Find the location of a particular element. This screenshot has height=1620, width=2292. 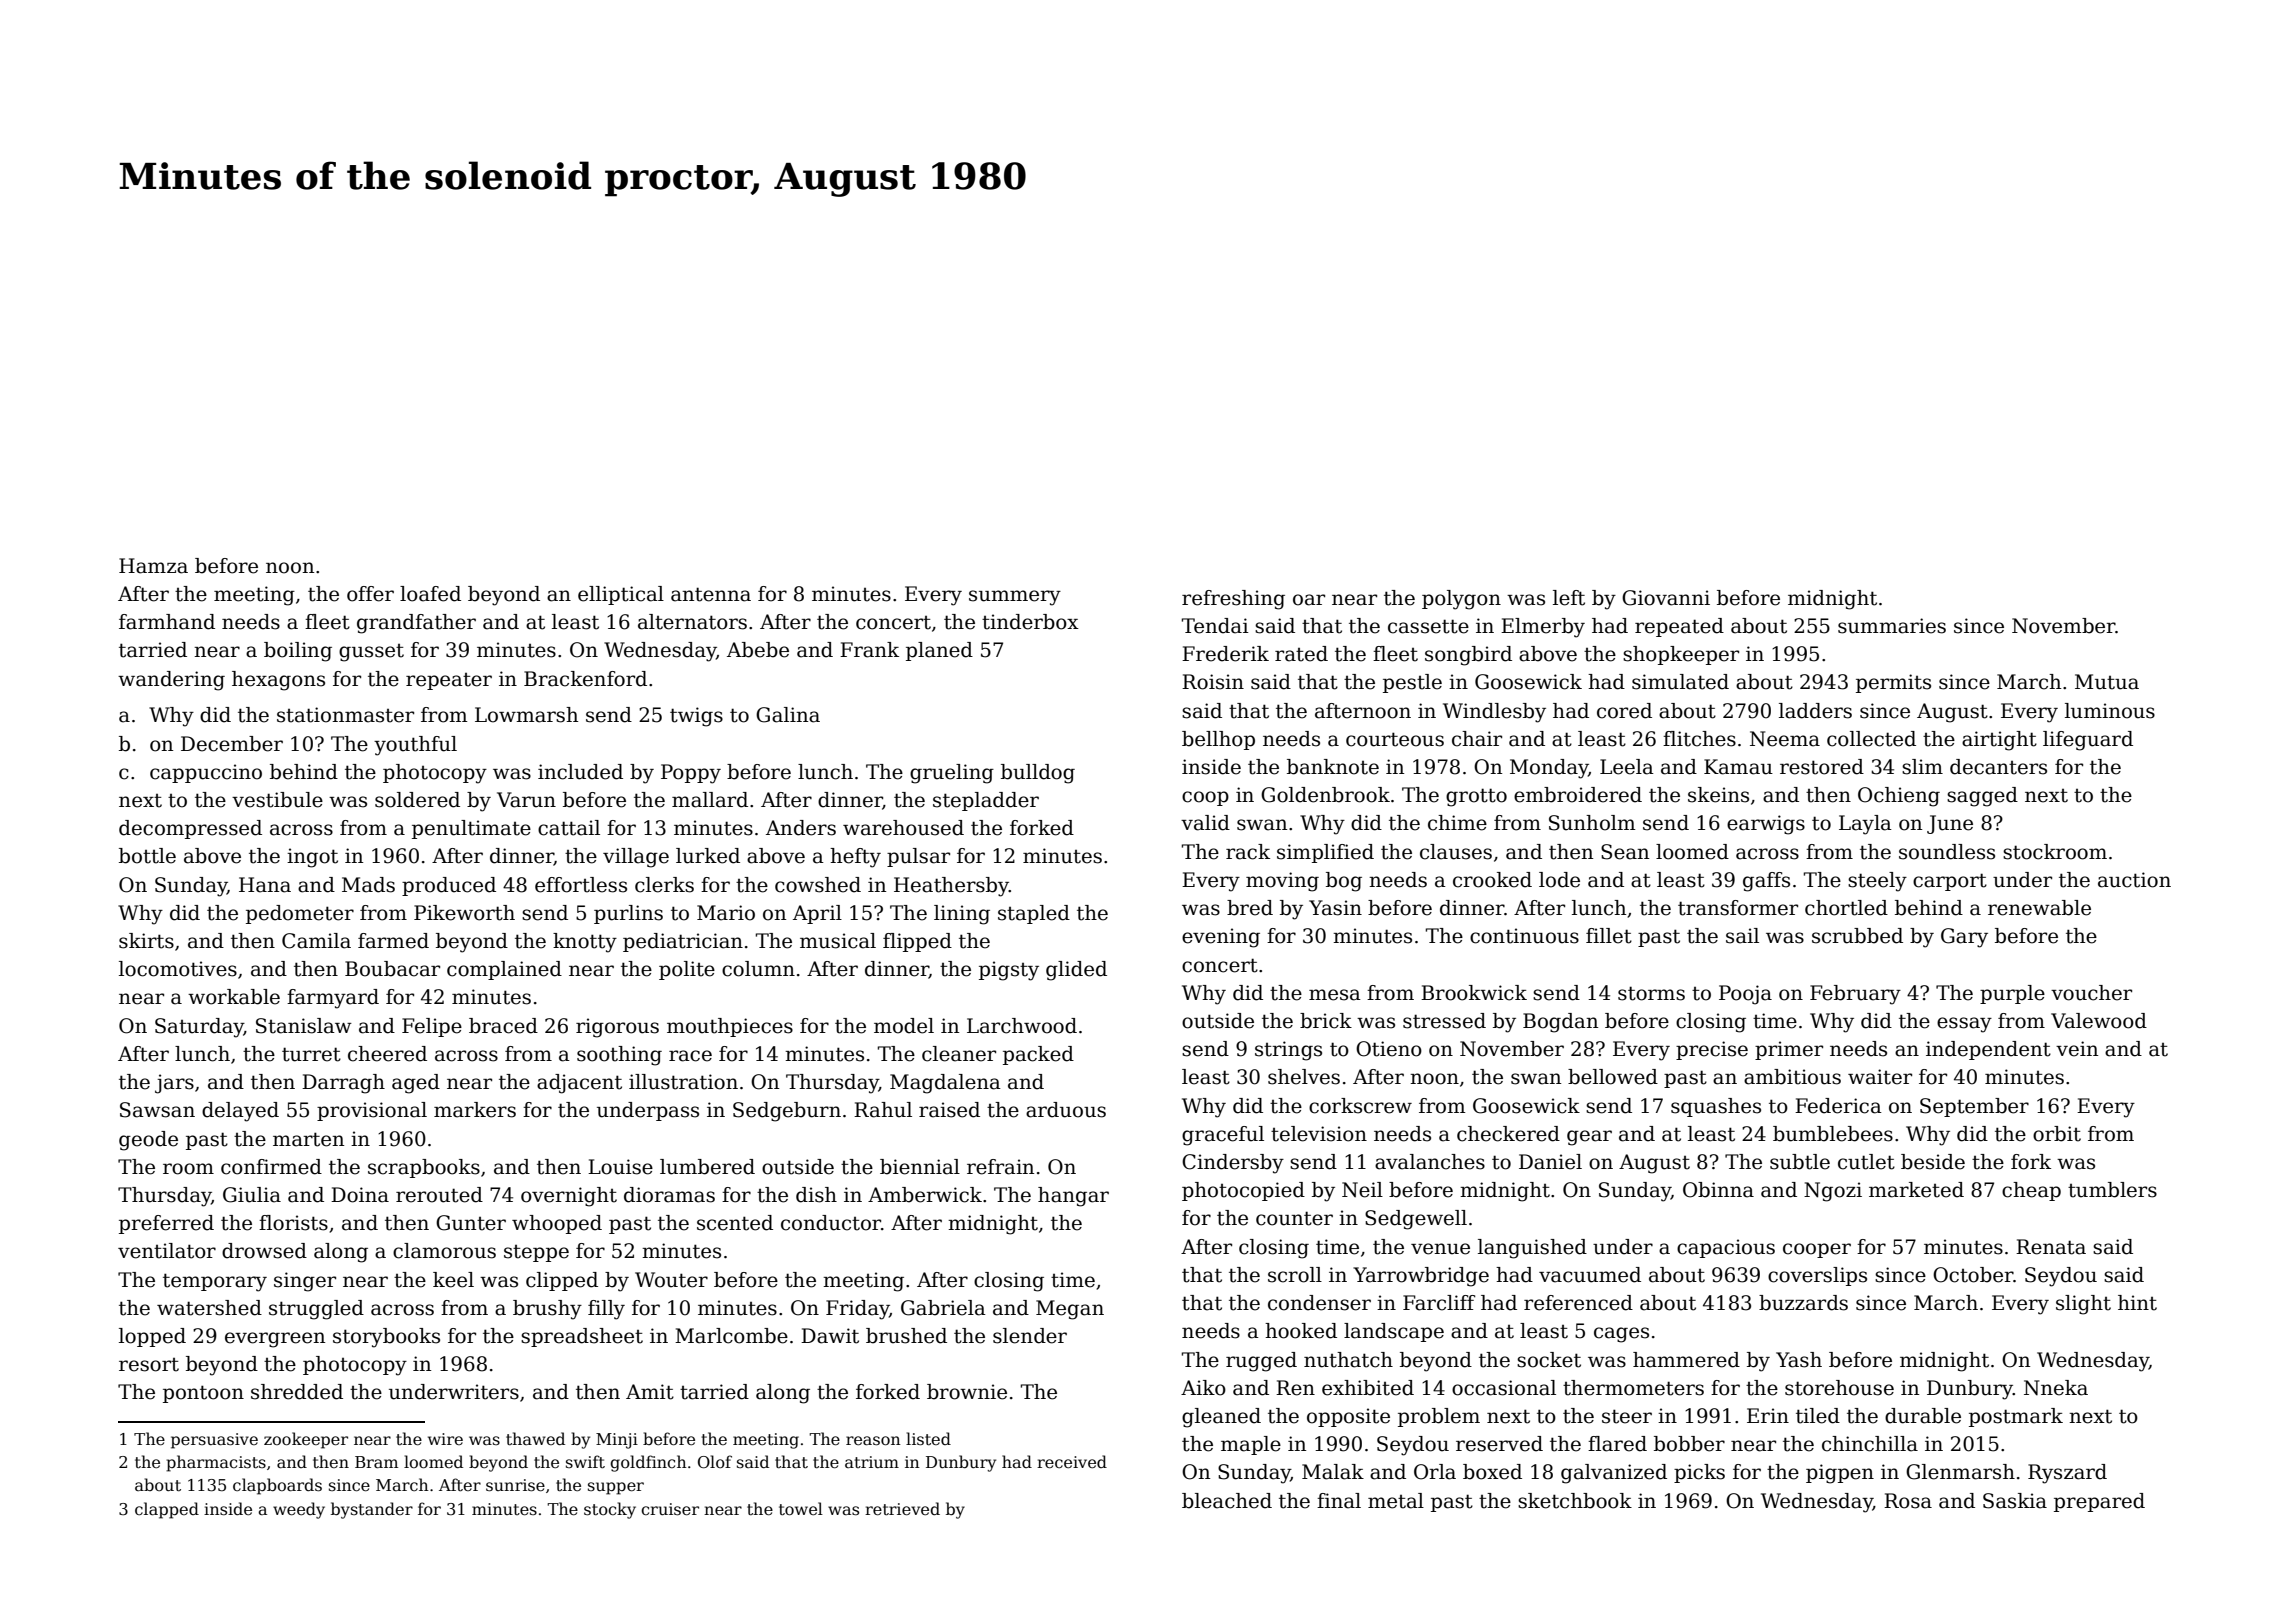

sagged is located at coordinates (1982, 797).
